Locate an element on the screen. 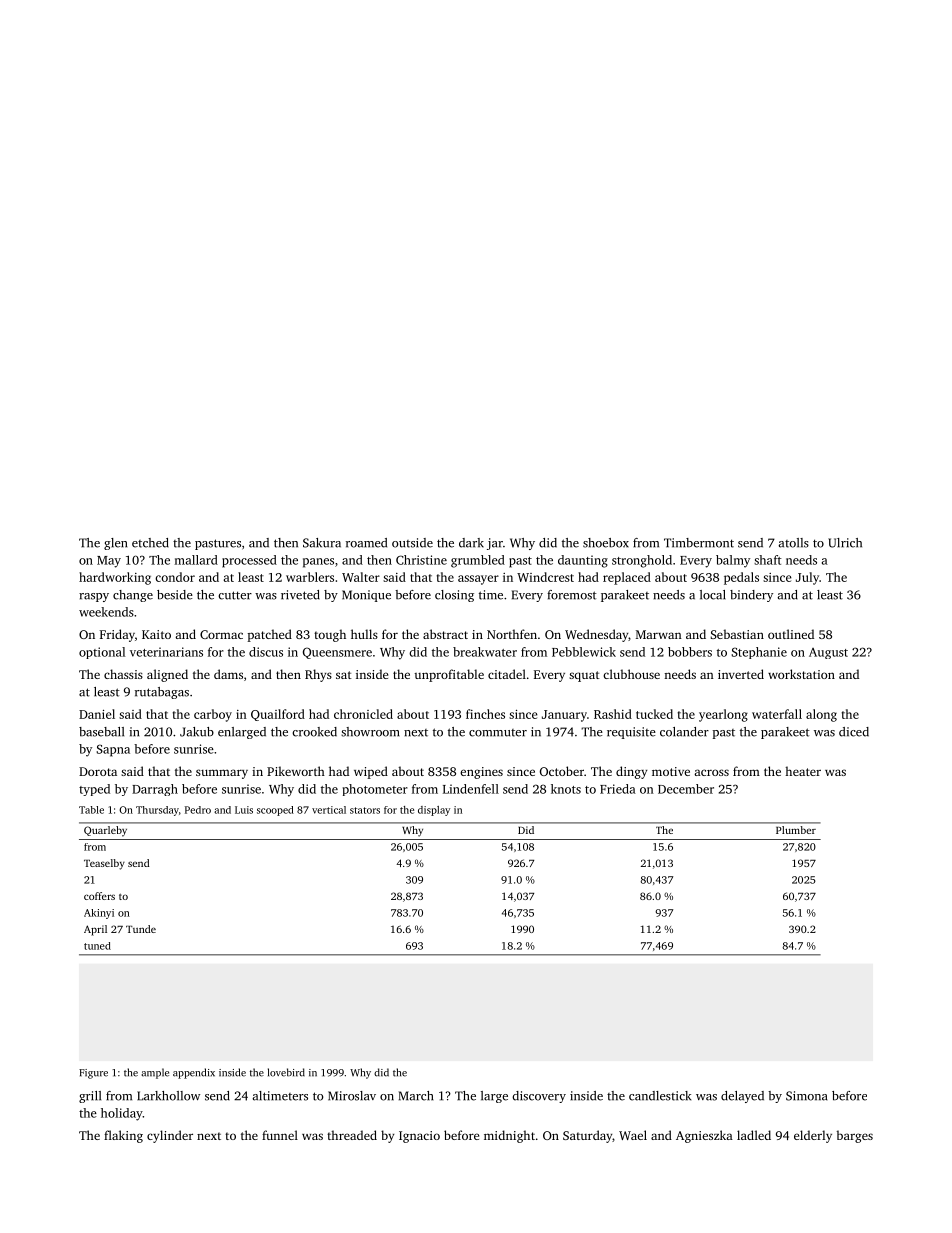  Lindenfell is located at coordinates (471, 789).
